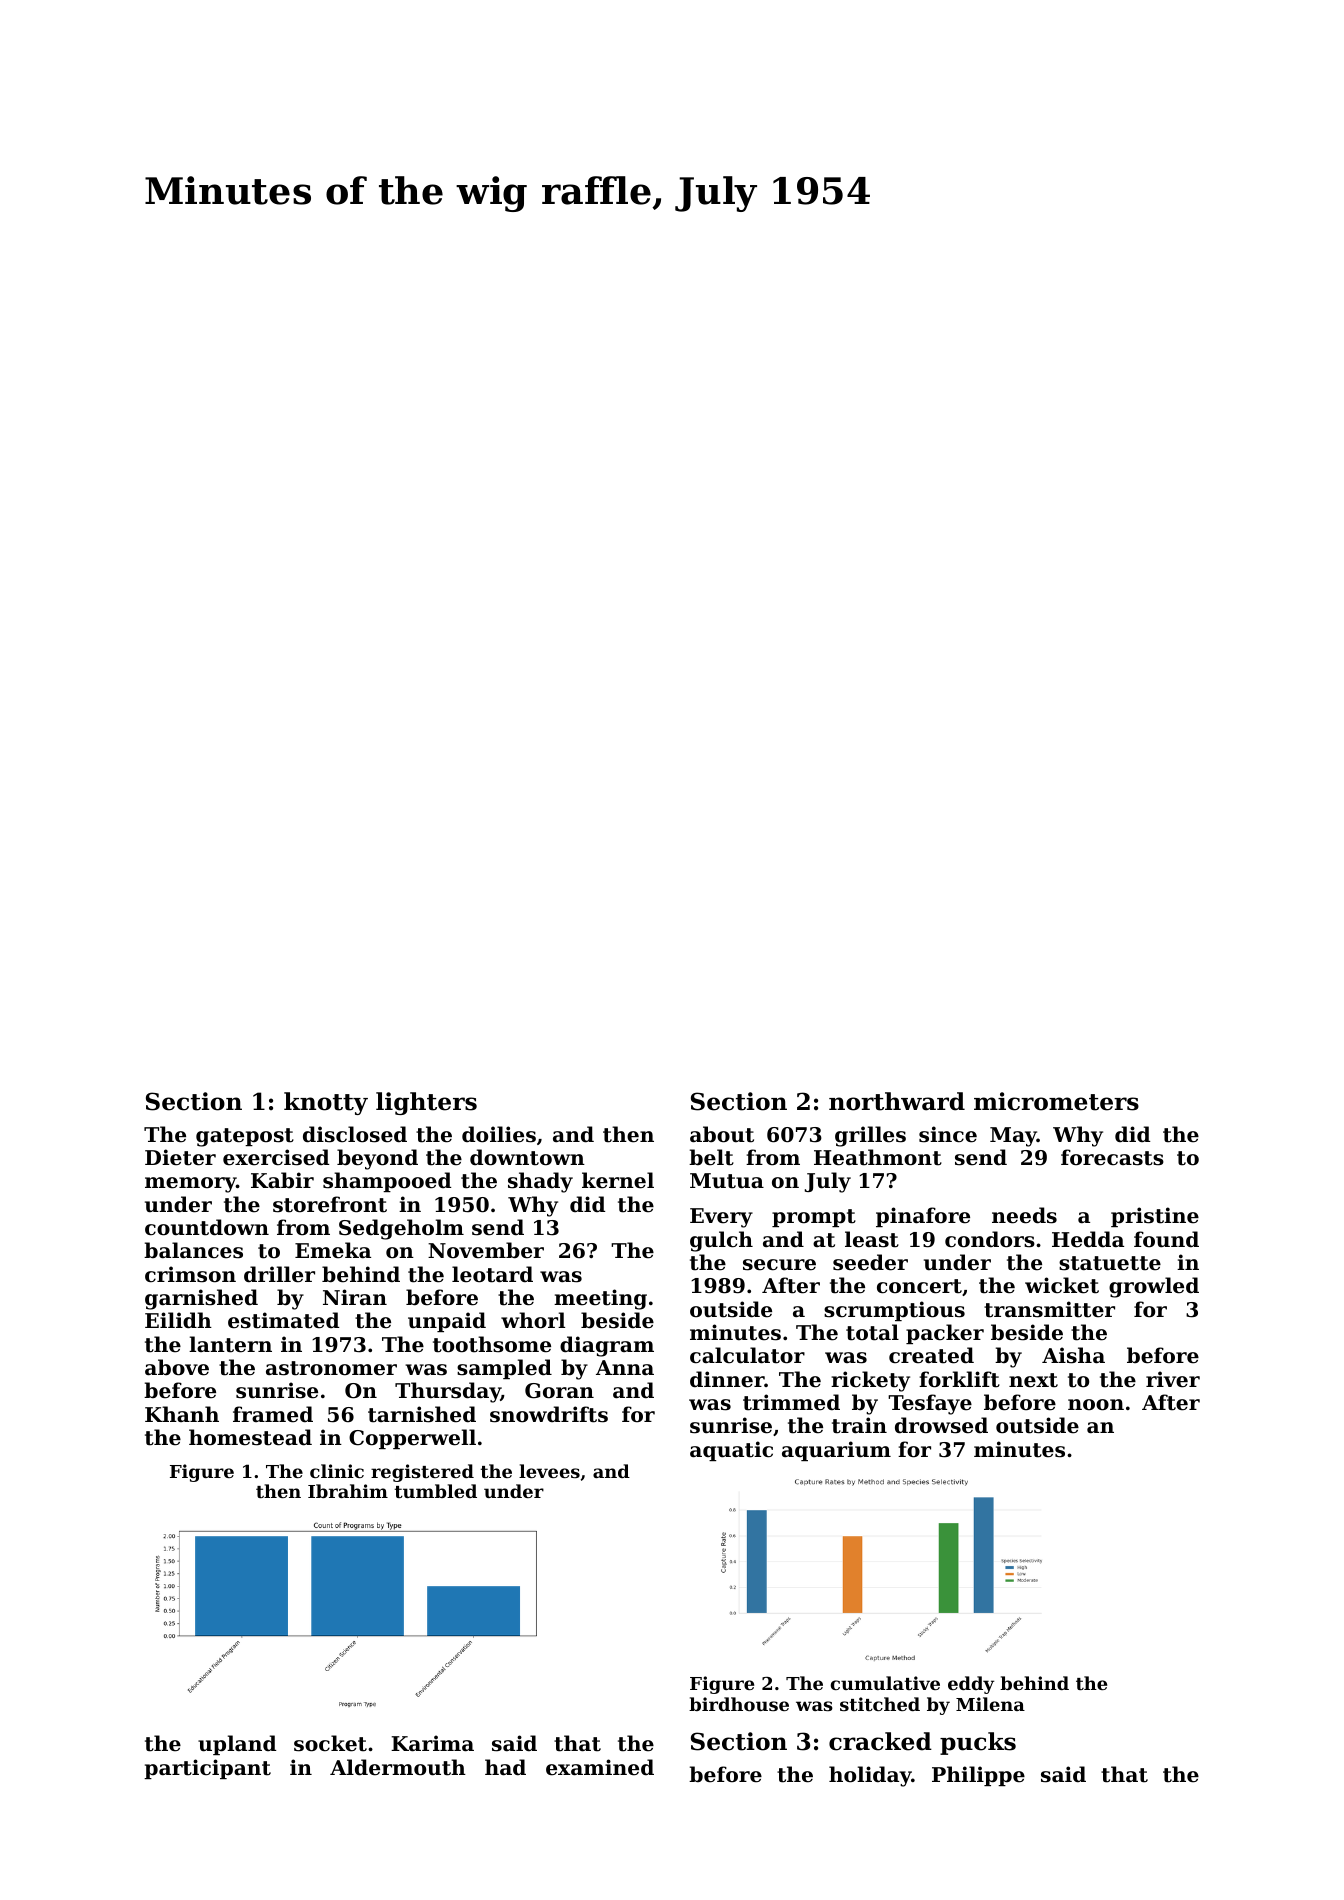 Image resolution: width=1344 pixels, height=1900 pixels. Describe the element at coordinates (978, 1776) in the screenshot. I see `Philippe` at that location.
